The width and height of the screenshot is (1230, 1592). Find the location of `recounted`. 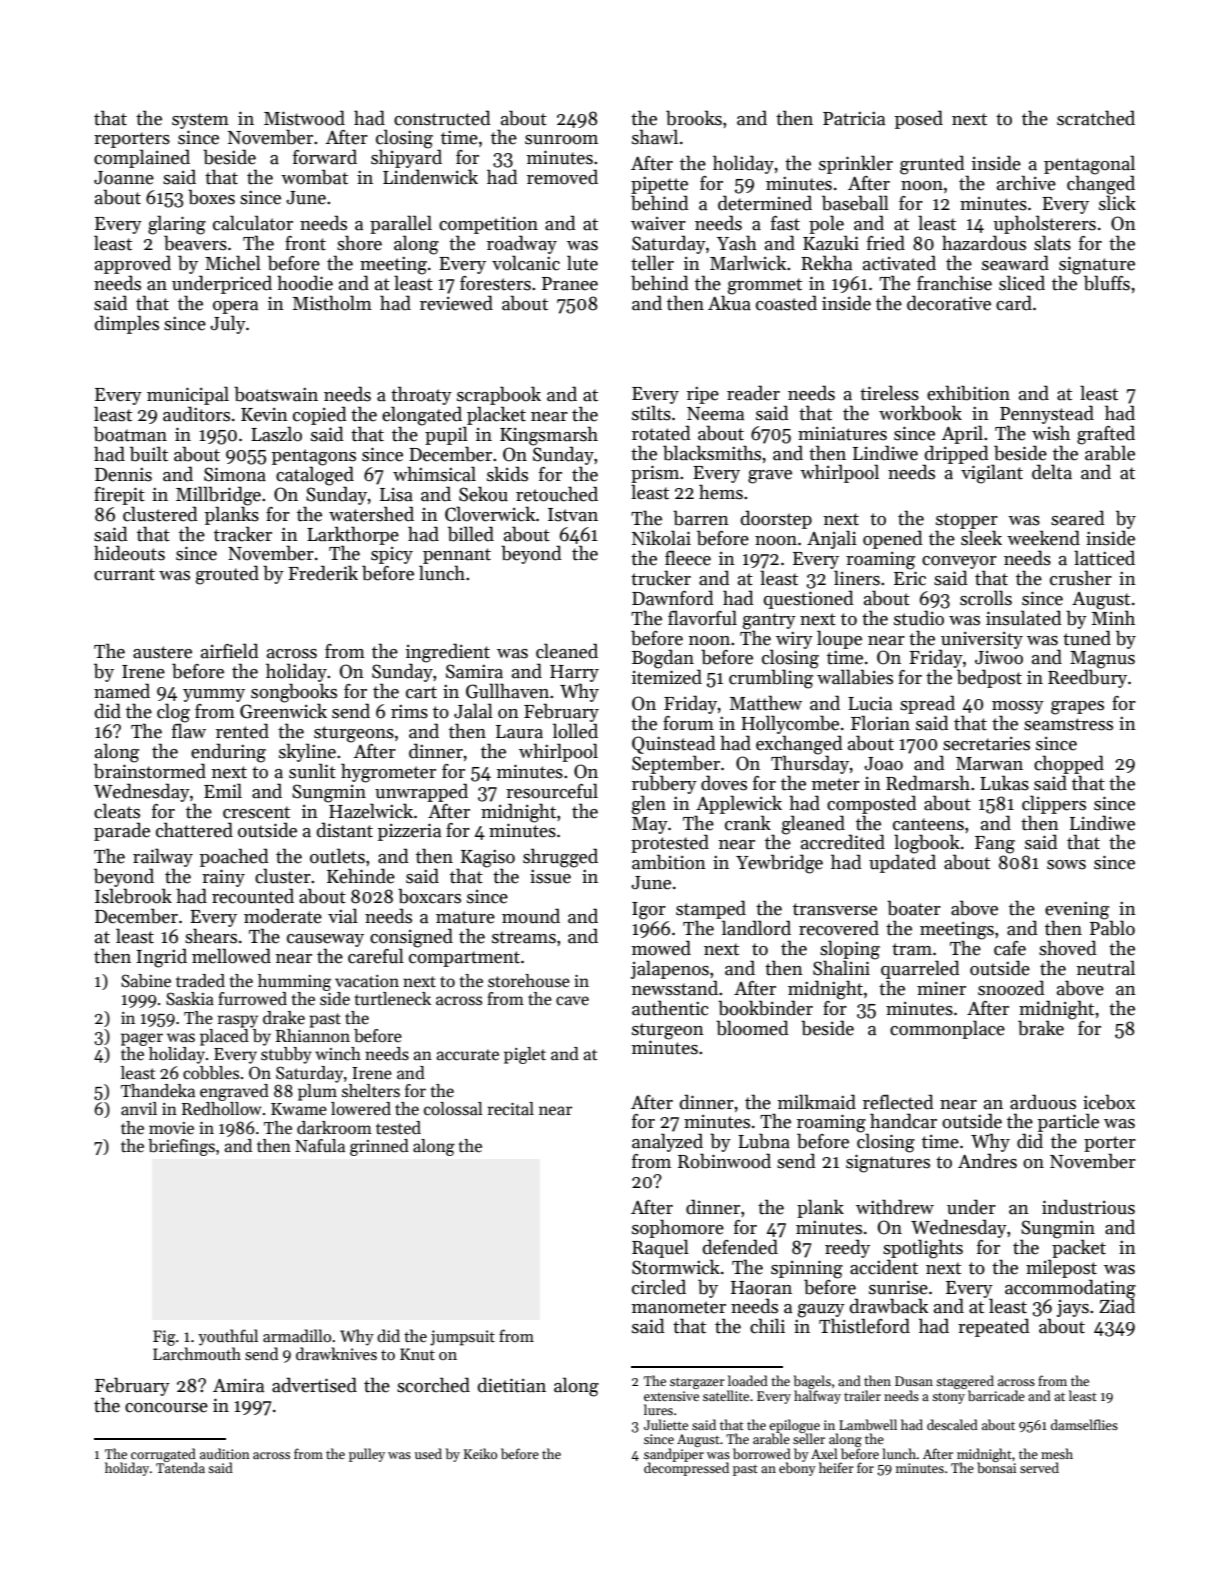

recounted is located at coordinates (253, 896).
